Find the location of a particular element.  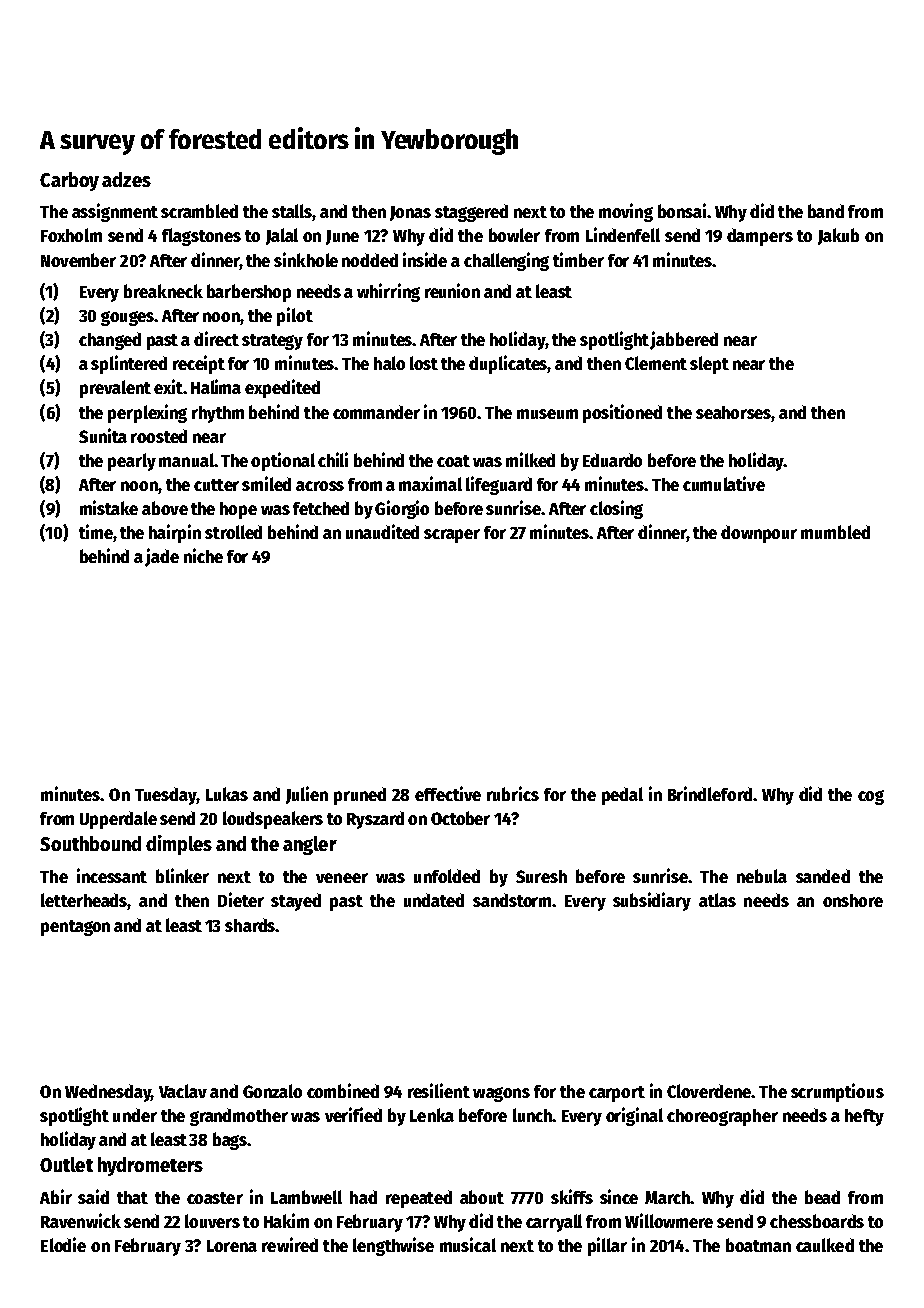

shards is located at coordinates (250, 925).
